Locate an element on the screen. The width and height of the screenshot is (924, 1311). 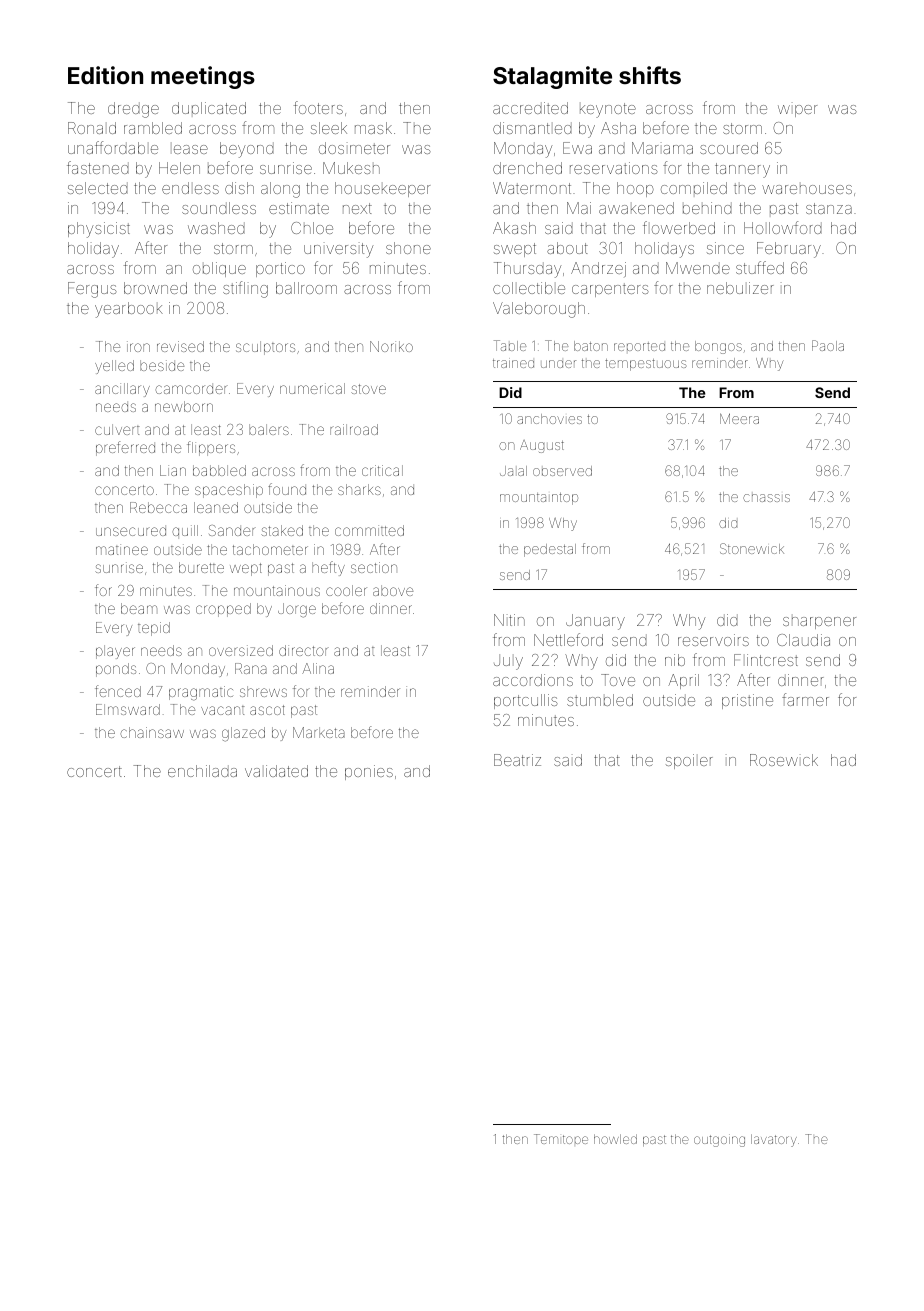
April is located at coordinates (683, 681).
